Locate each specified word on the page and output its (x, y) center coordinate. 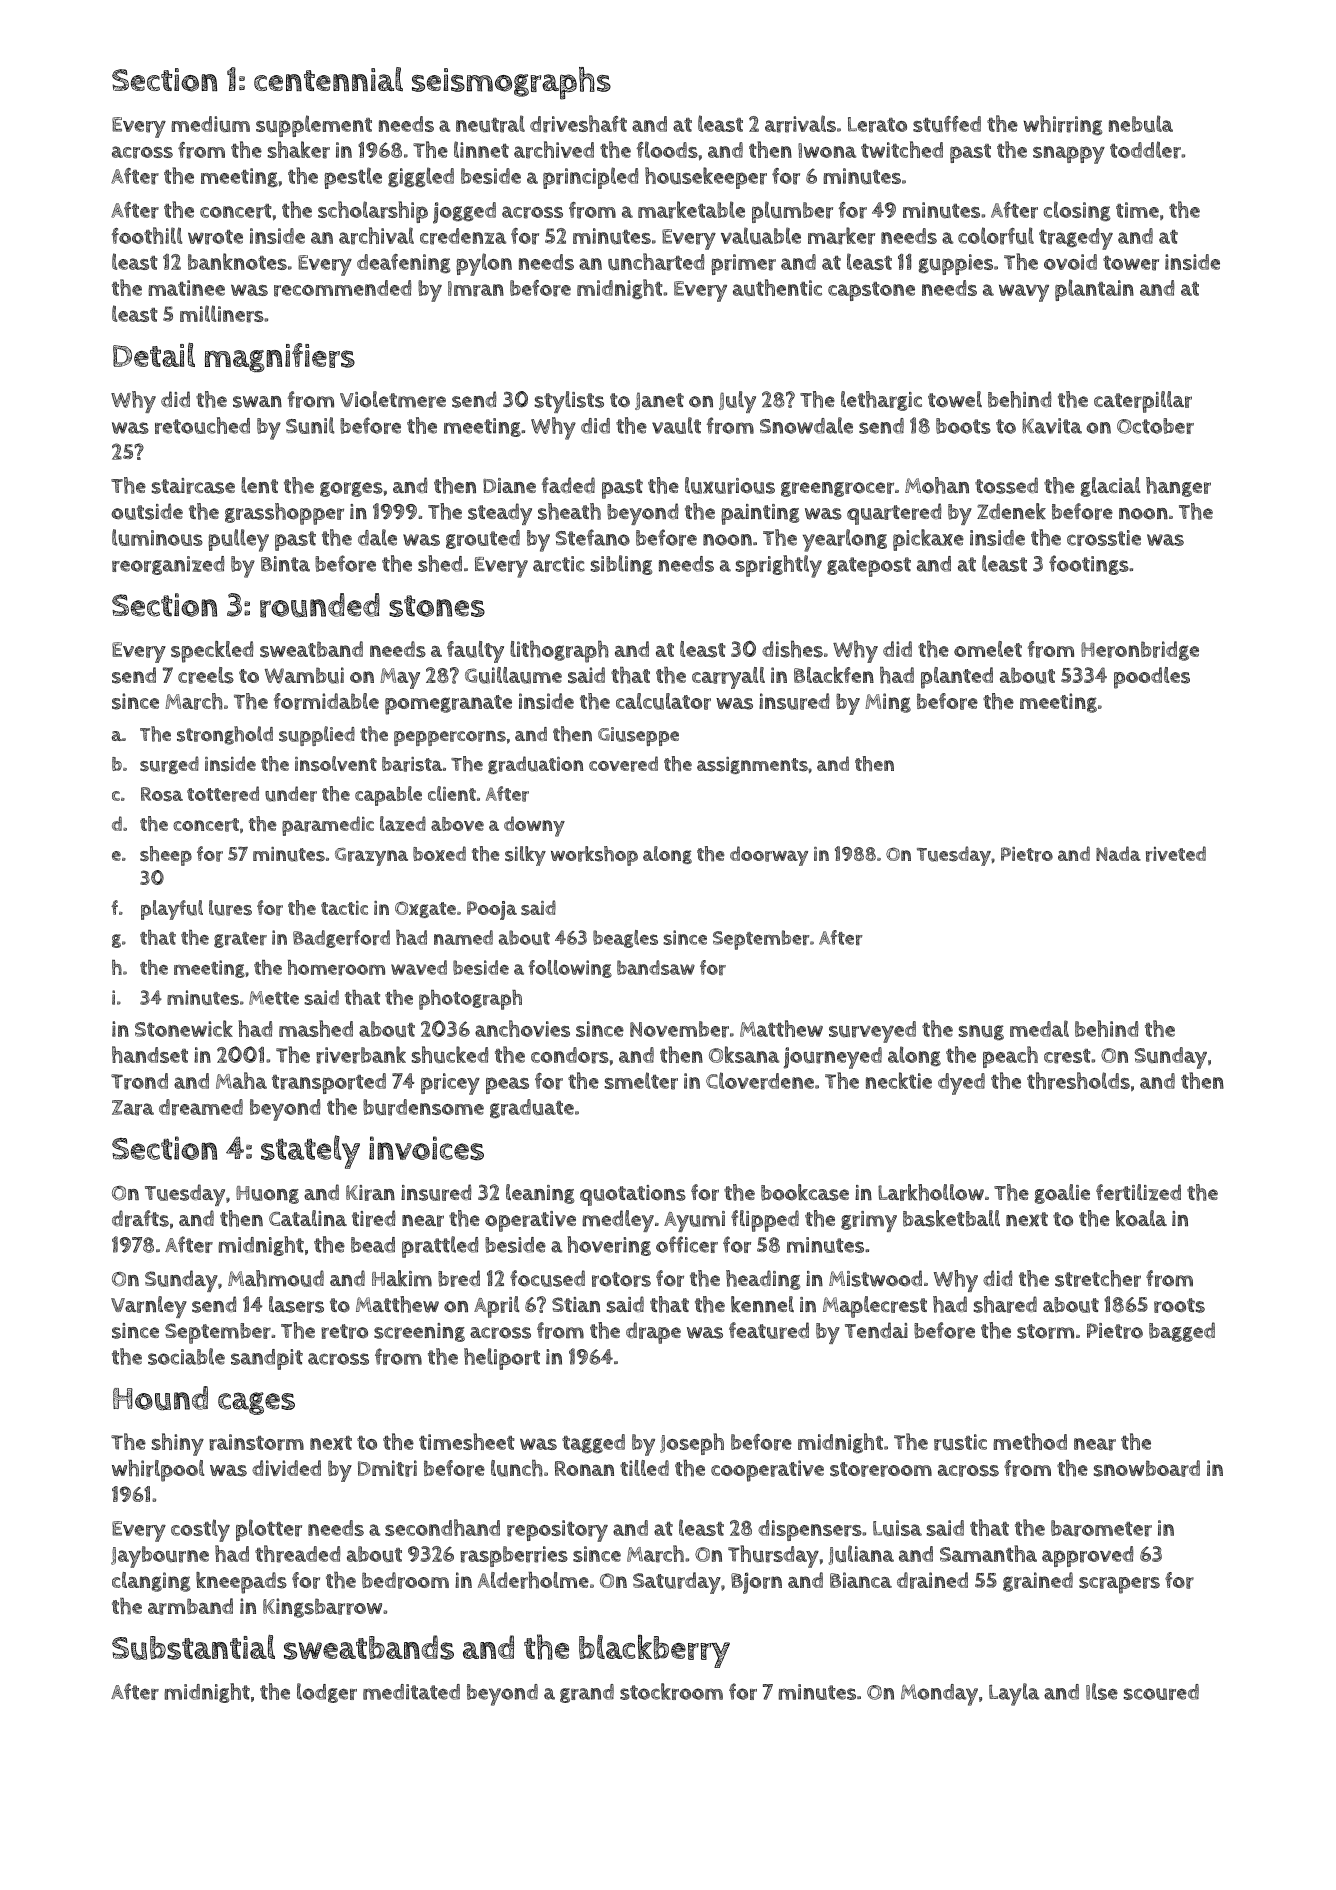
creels (206, 675)
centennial (328, 79)
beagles (625, 939)
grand (587, 1693)
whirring (1063, 125)
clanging (151, 1582)
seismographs (511, 83)
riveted (1176, 854)
